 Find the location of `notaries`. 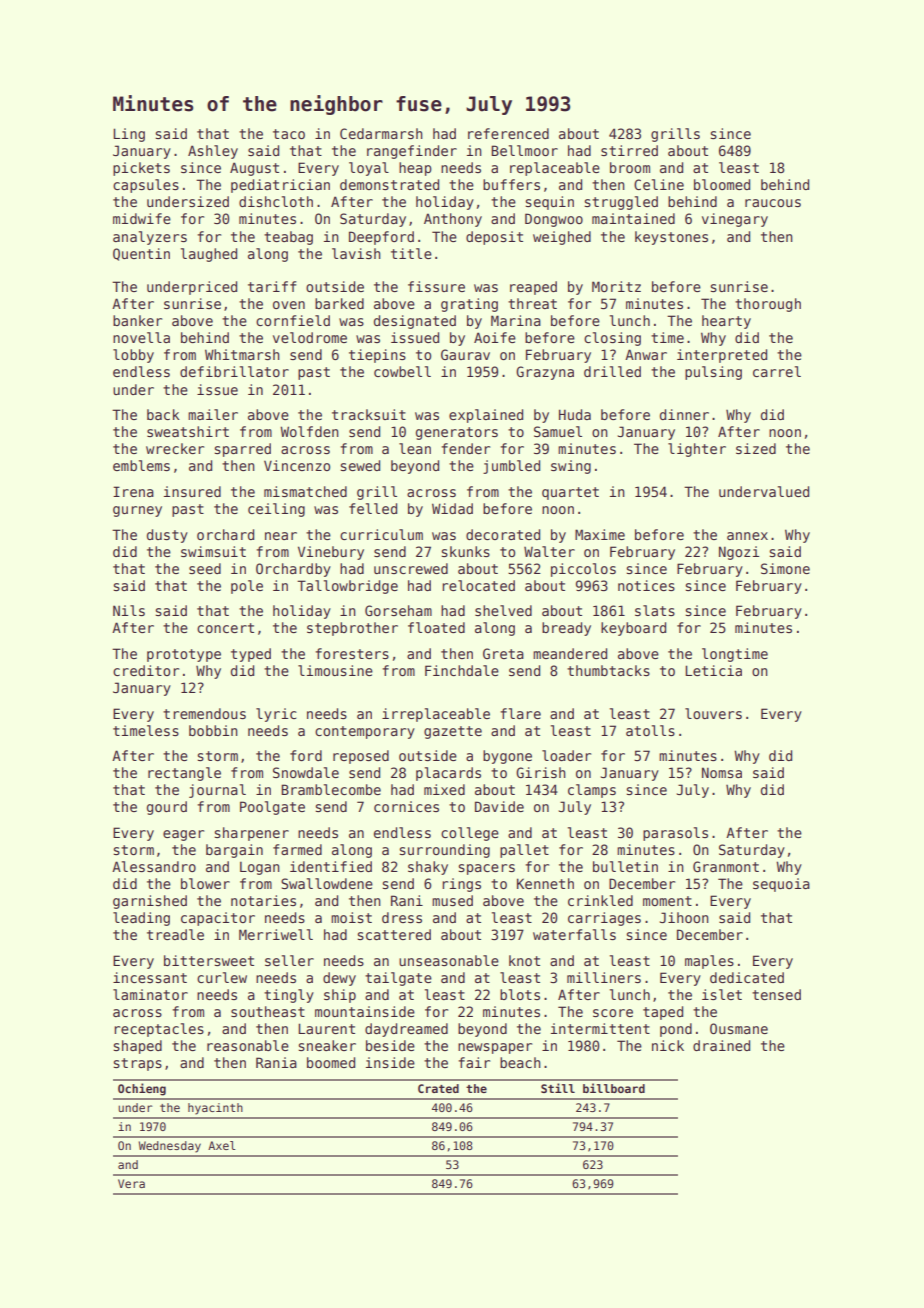

notaries is located at coordinates (263, 900).
